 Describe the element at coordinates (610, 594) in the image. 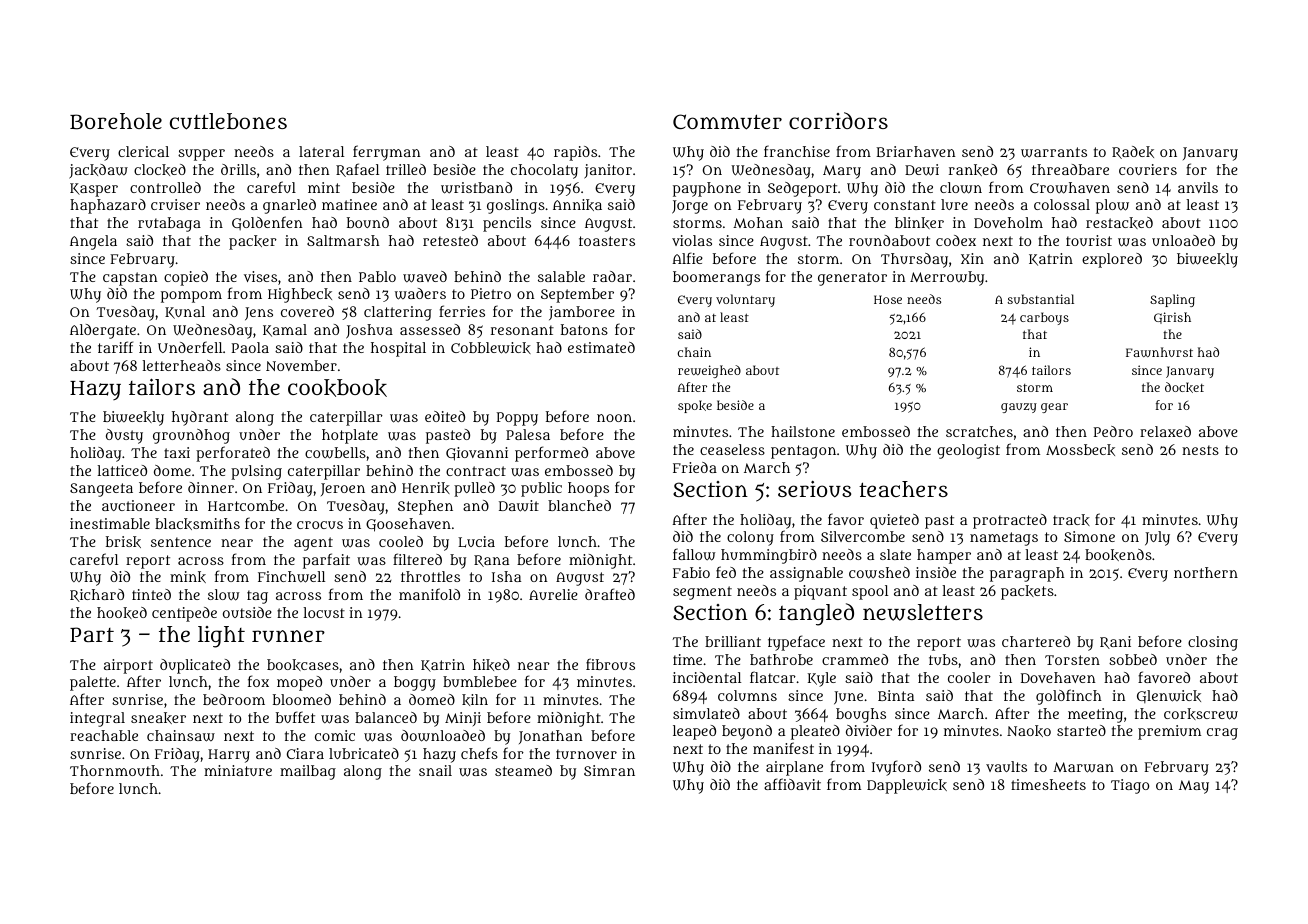

I see `drafted` at that location.
